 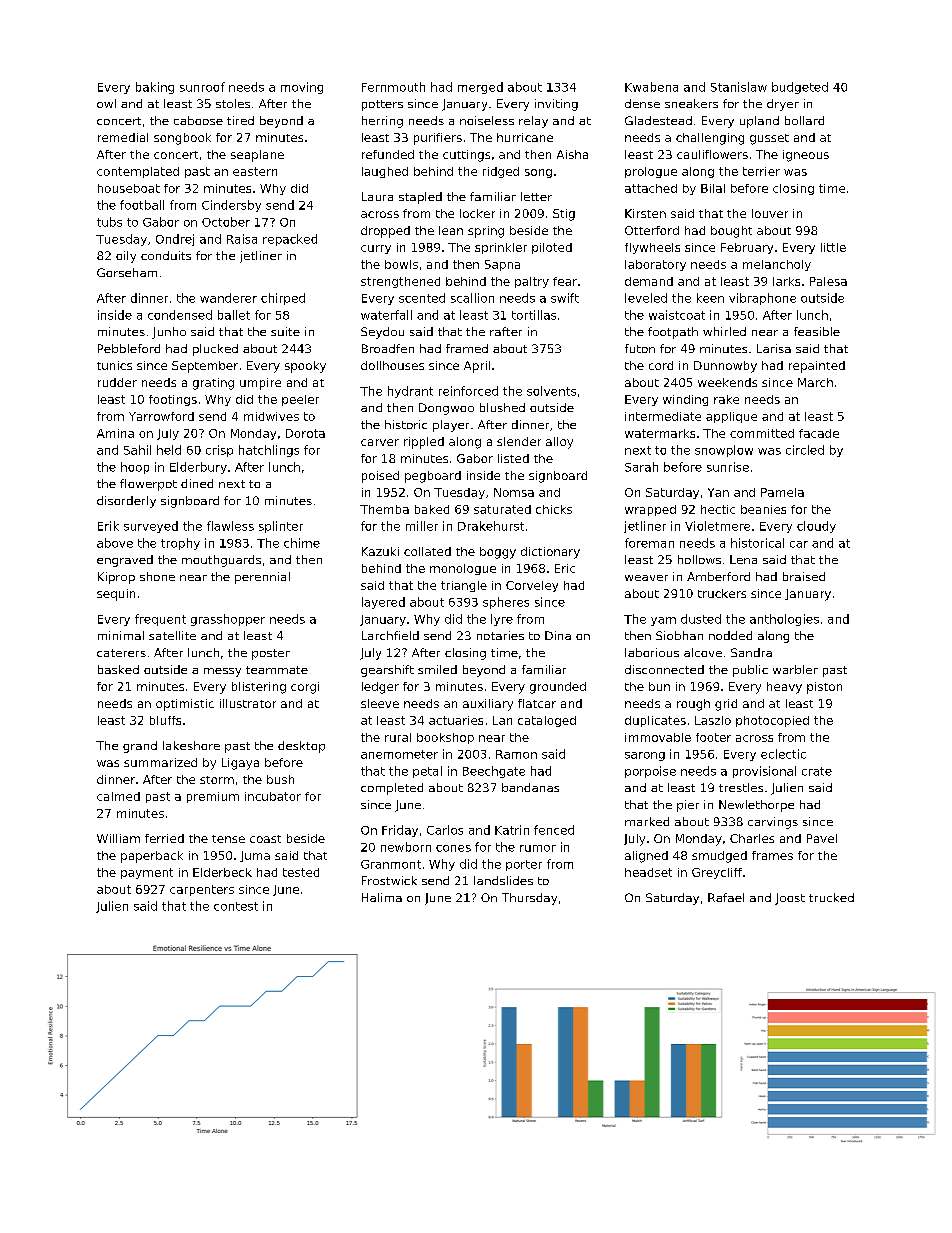 What do you see at coordinates (127, 272) in the screenshot?
I see `Gorseham` at bounding box center [127, 272].
